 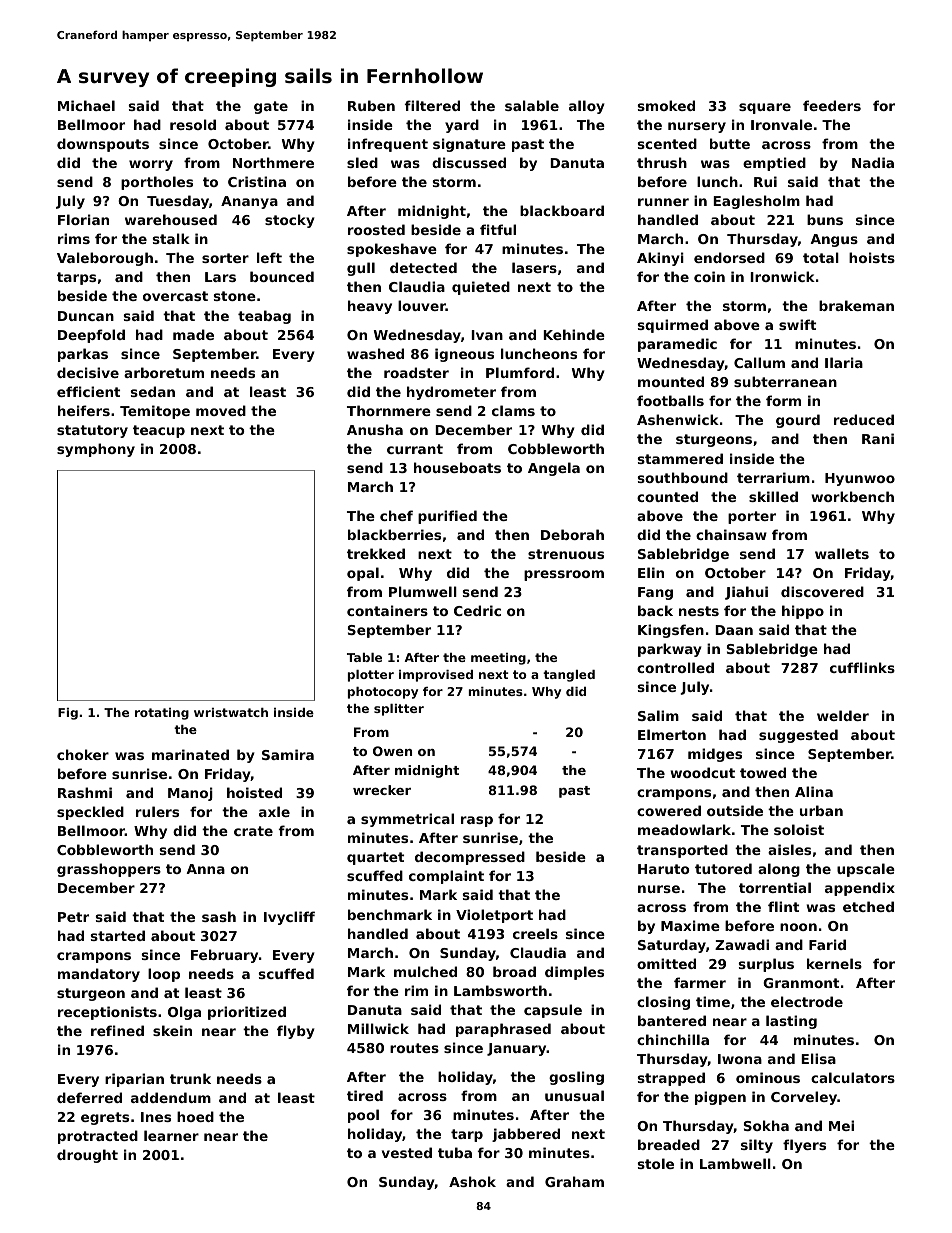 What do you see at coordinates (729, 257) in the document?
I see `endorsed` at bounding box center [729, 257].
